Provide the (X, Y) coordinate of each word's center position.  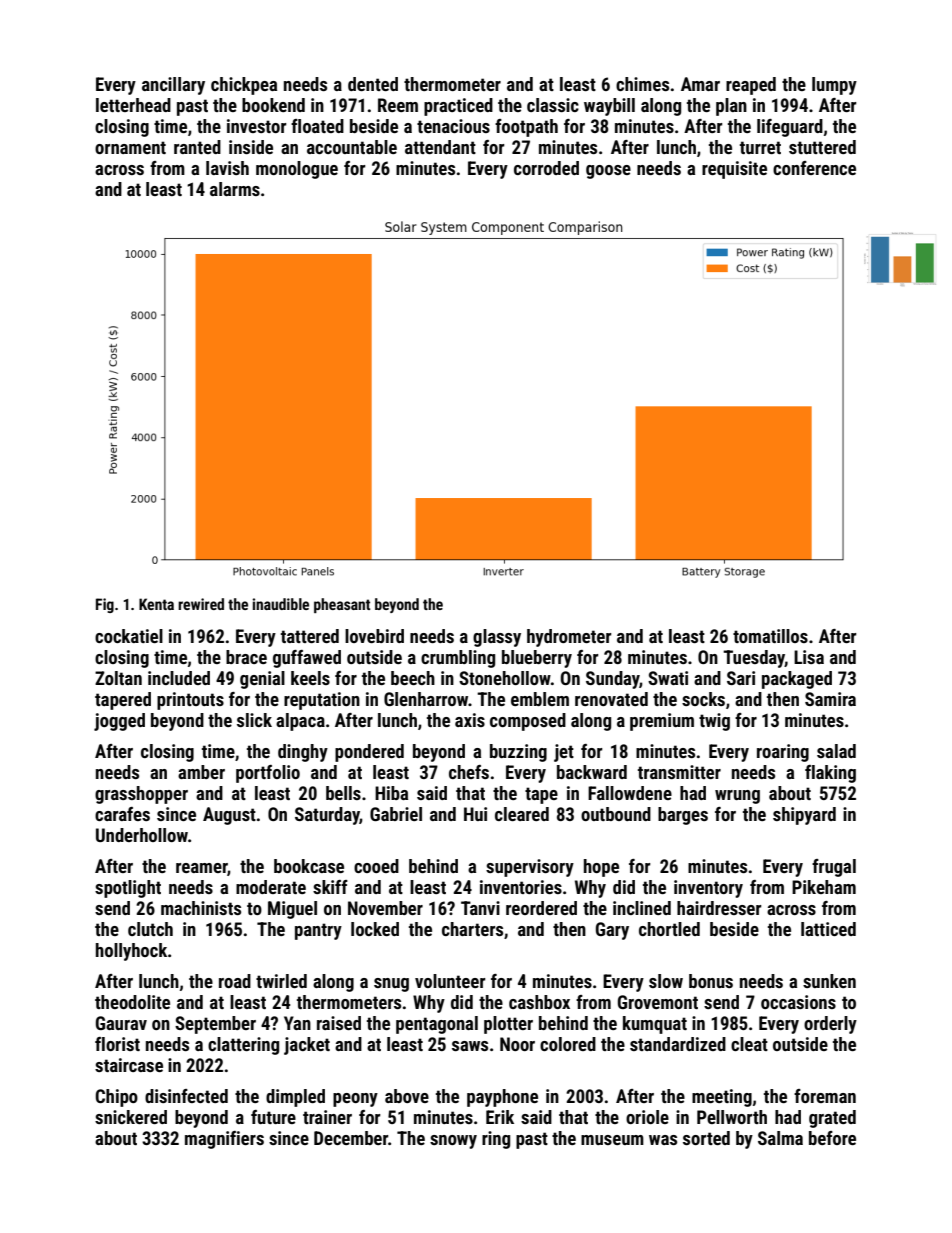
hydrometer (569, 638)
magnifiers (224, 1140)
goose (608, 172)
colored (568, 1044)
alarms (235, 189)
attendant (440, 147)
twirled (281, 981)
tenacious (453, 126)
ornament (130, 147)
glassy (497, 638)
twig (714, 722)
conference (814, 168)
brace (246, 657)
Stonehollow (505, 678)
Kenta (156, 604)
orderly (830, 1025)
